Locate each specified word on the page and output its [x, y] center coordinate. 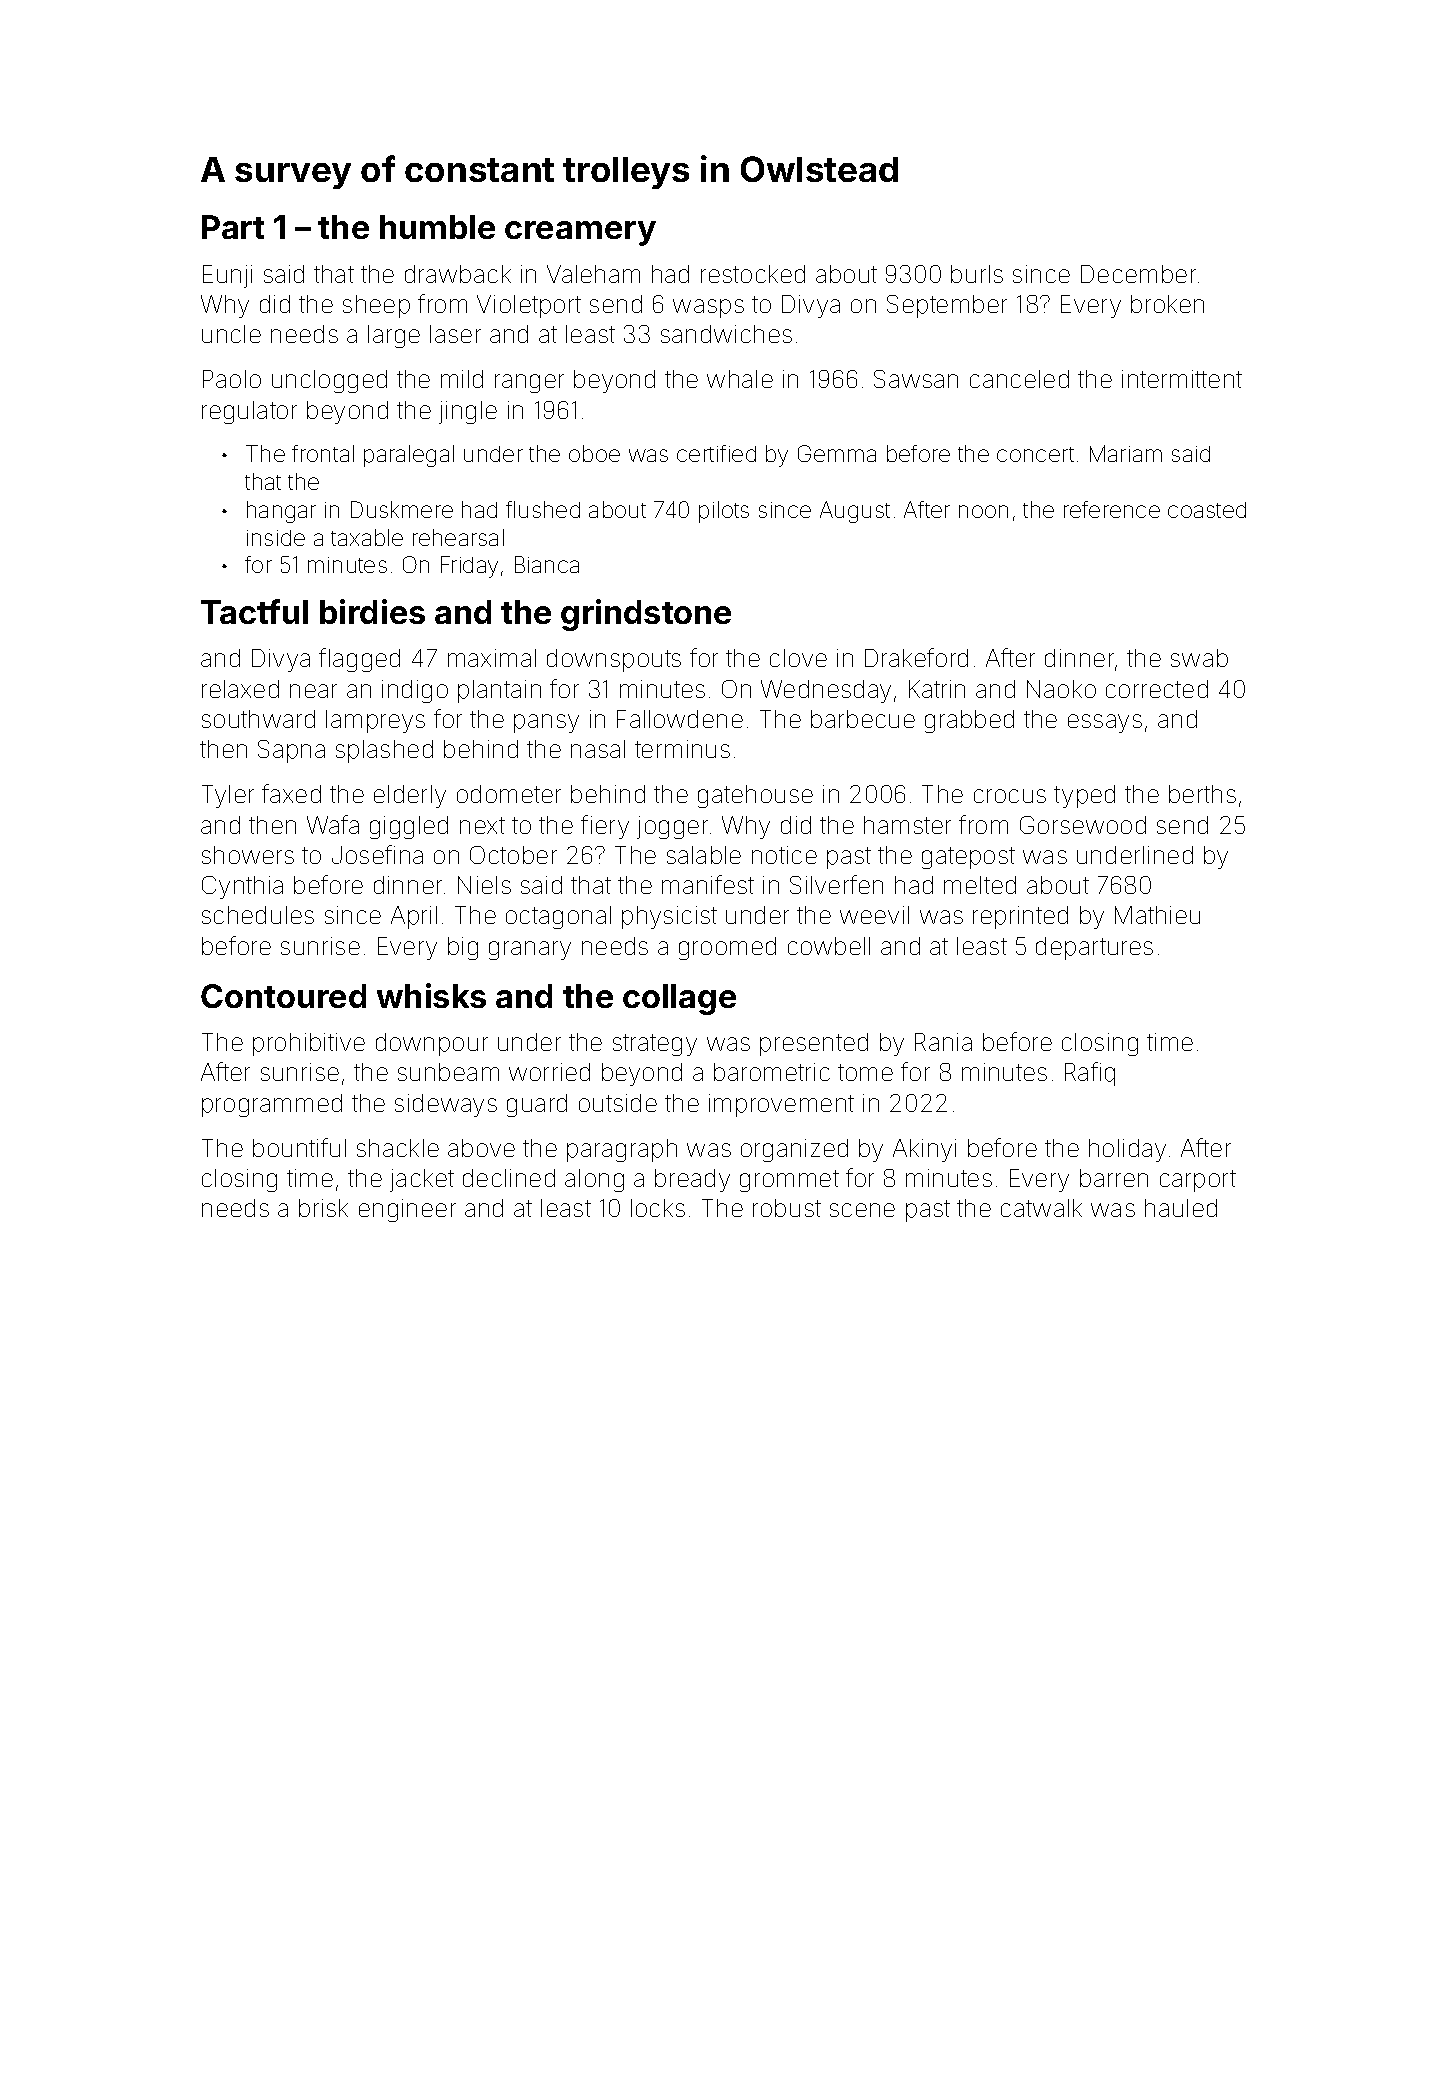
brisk [323, 1208]
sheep [376, 306]
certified [716, 453]
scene [862, 1210]
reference [1112, 509]
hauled [1181, 1208]
